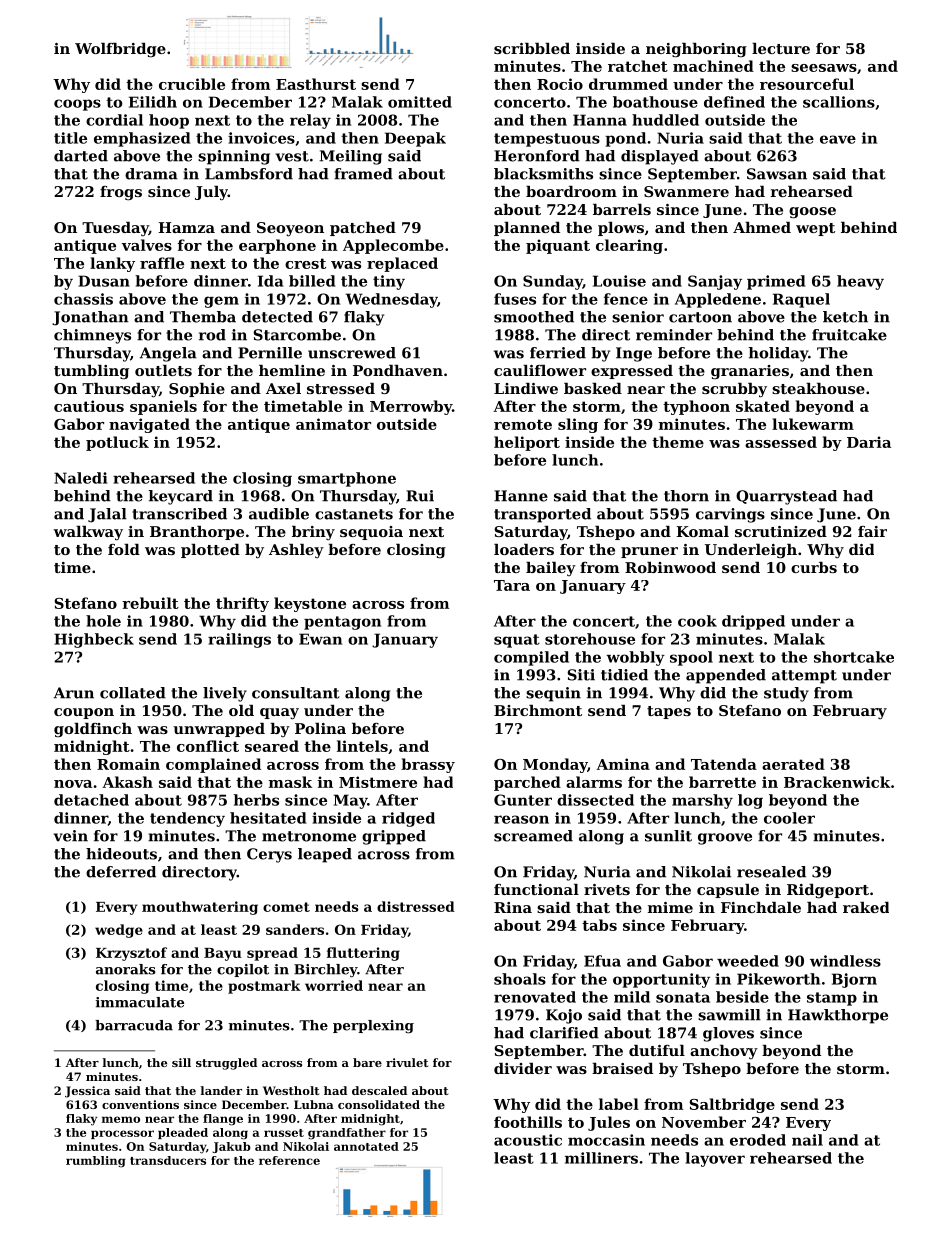 Image resolution: width=952 pixels, height=1233 pixels. I want to click on Ashley, so click(296, 551).
